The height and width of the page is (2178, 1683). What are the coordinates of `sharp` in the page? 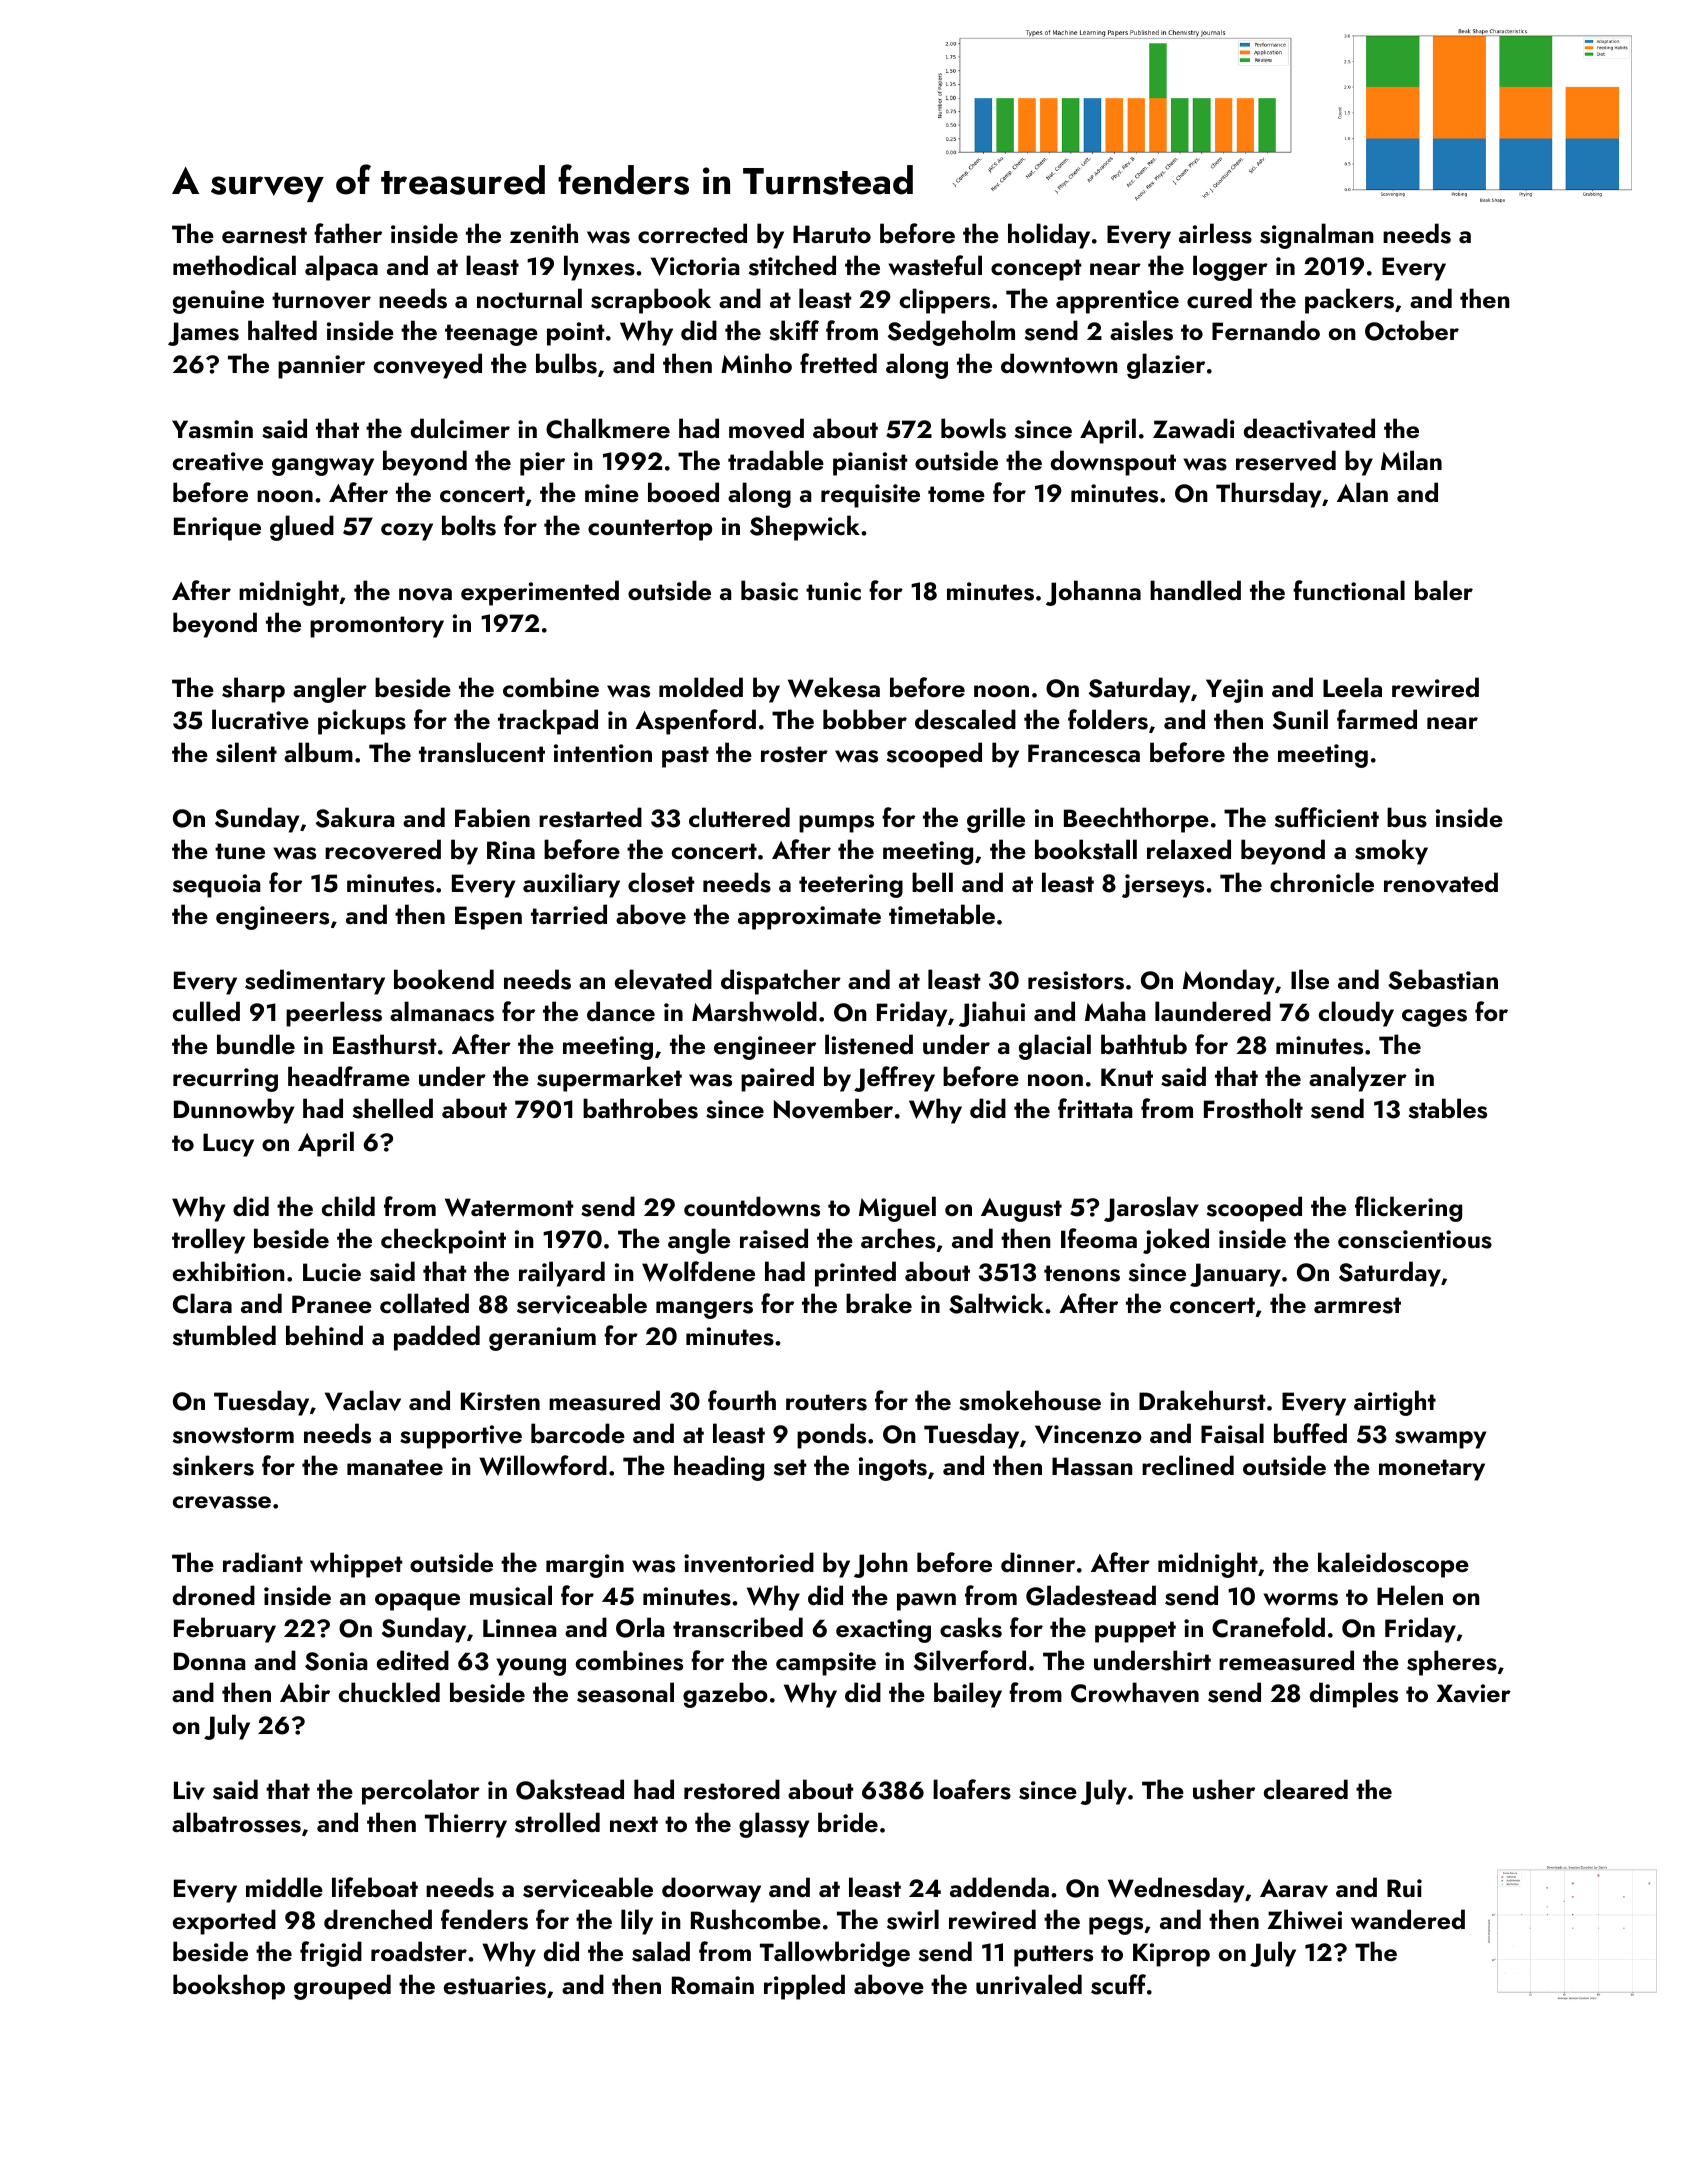 It's located at (253, 690).
